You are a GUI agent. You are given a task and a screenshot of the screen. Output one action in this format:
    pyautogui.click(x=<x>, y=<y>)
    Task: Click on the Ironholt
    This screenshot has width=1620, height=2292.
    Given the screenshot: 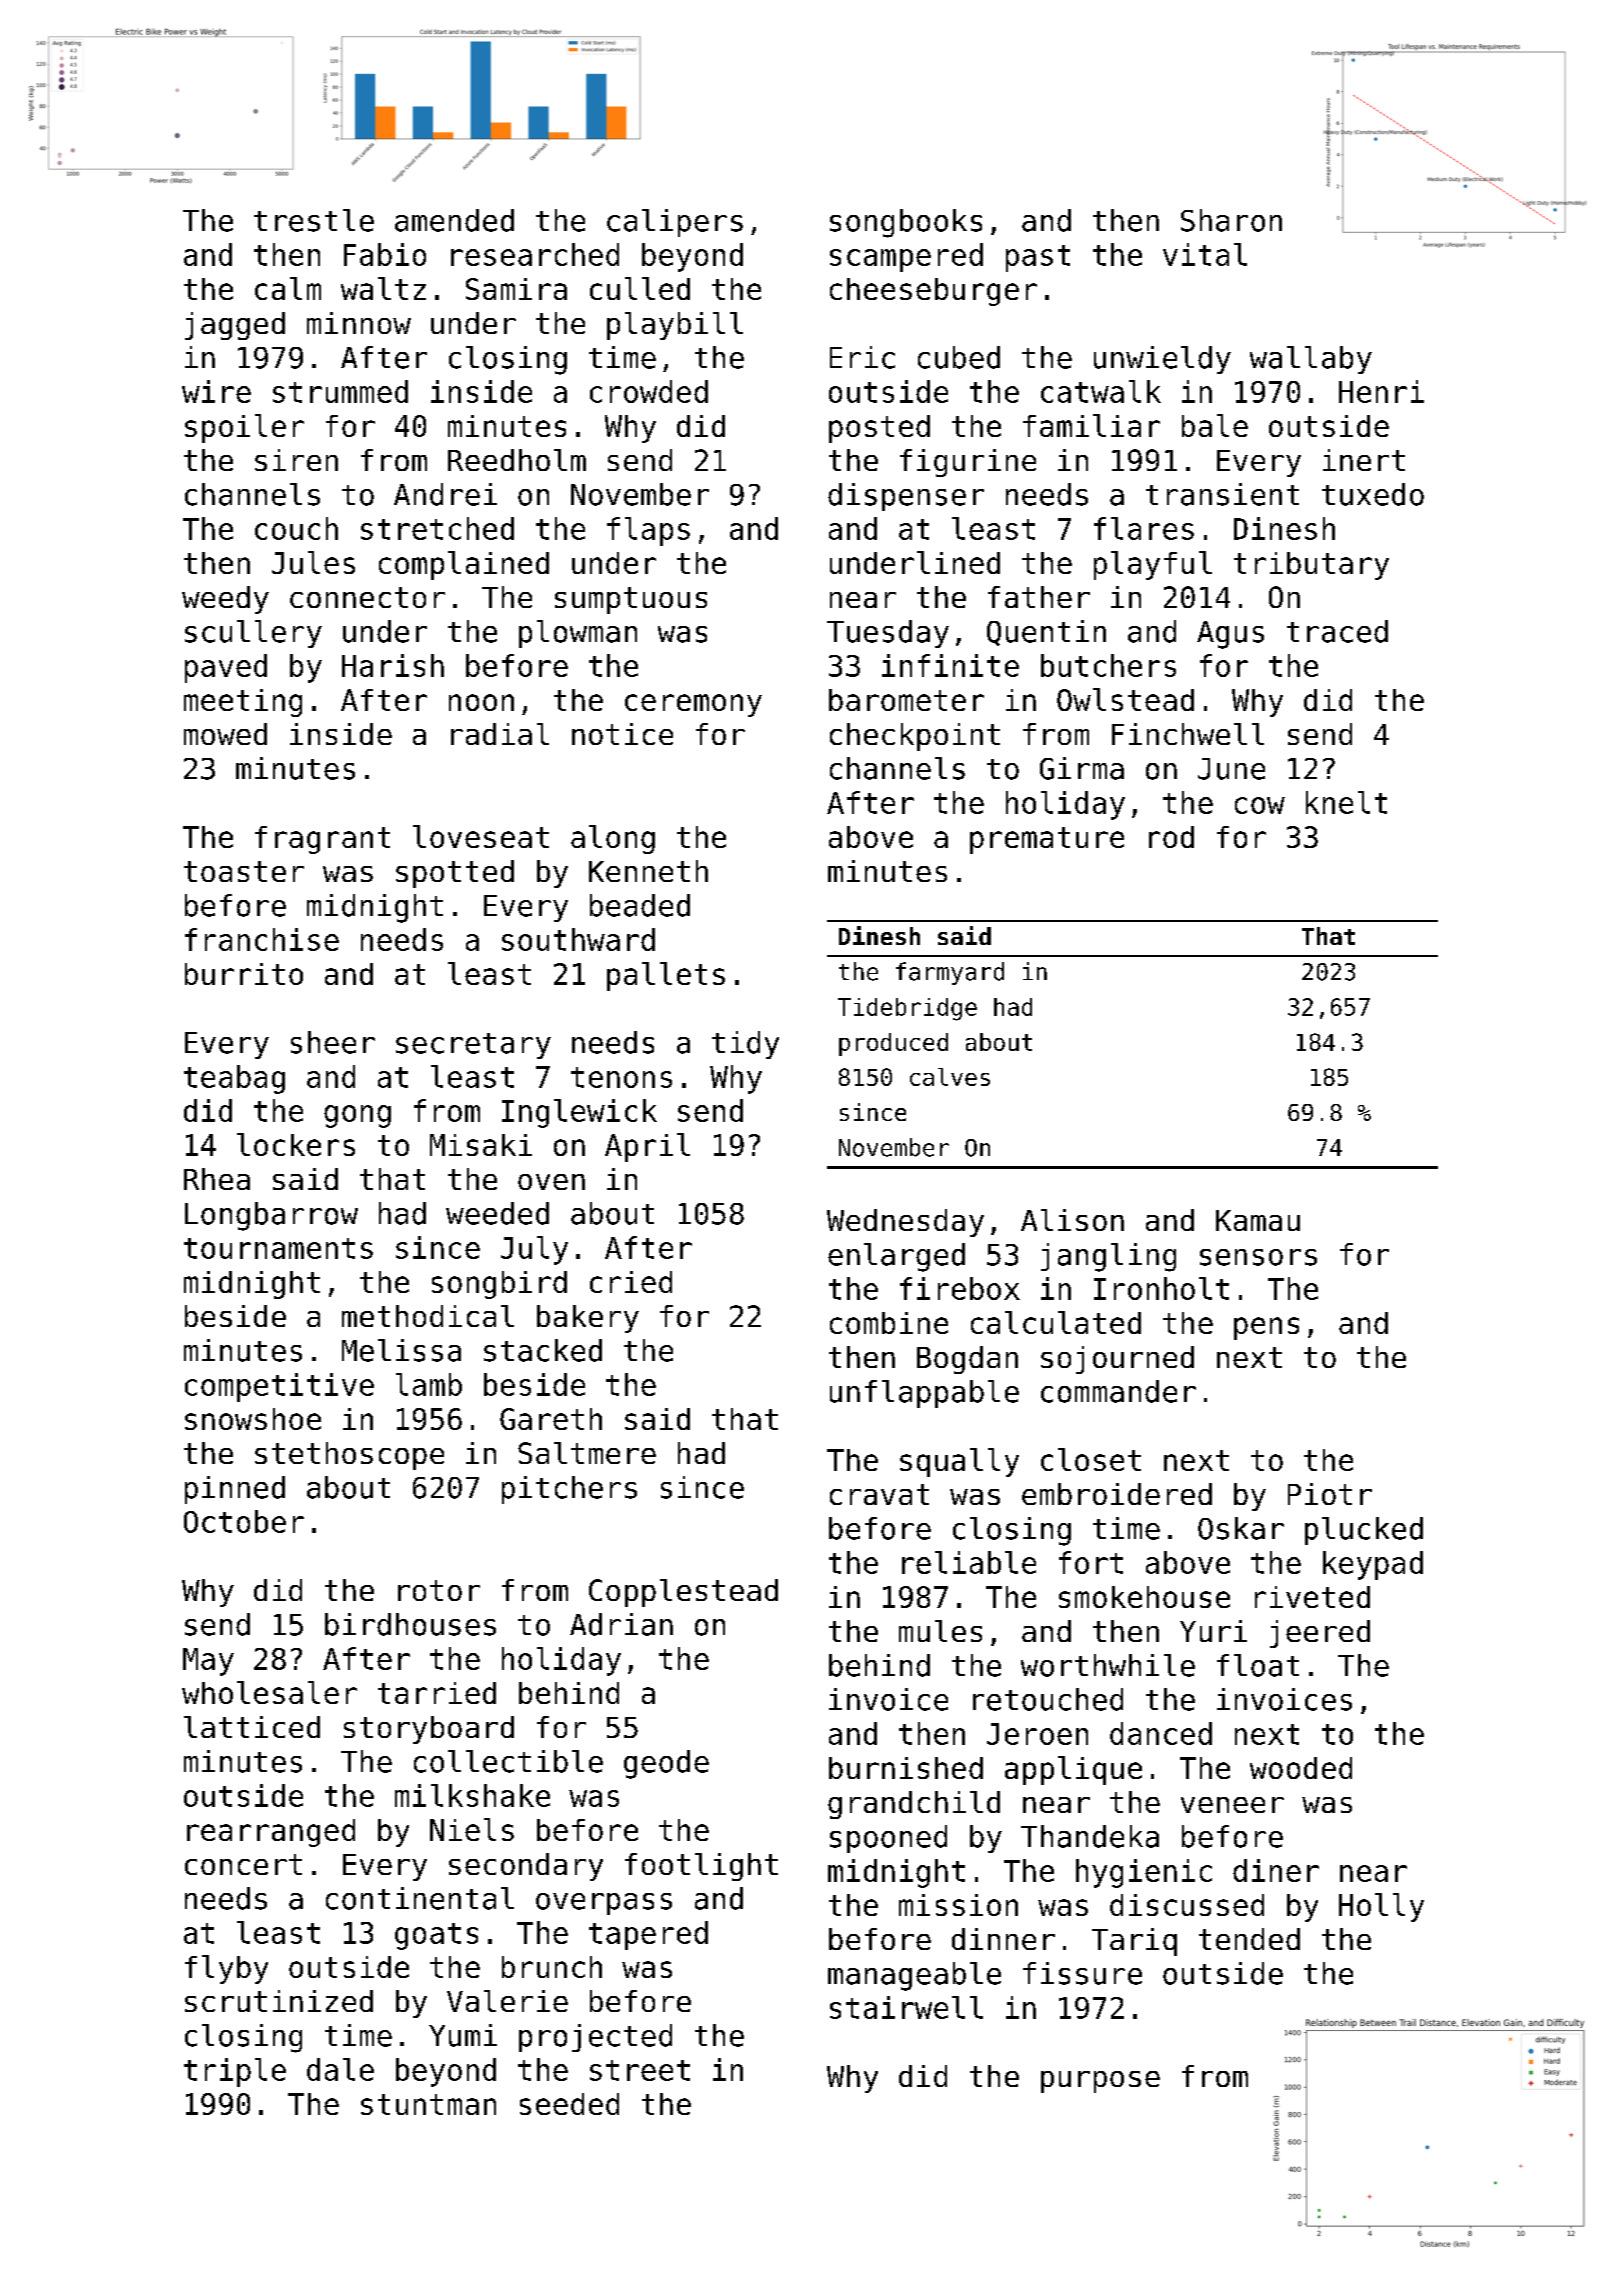 What is the action you would take?
    pyautogui.click(x=1161, y=1288)
